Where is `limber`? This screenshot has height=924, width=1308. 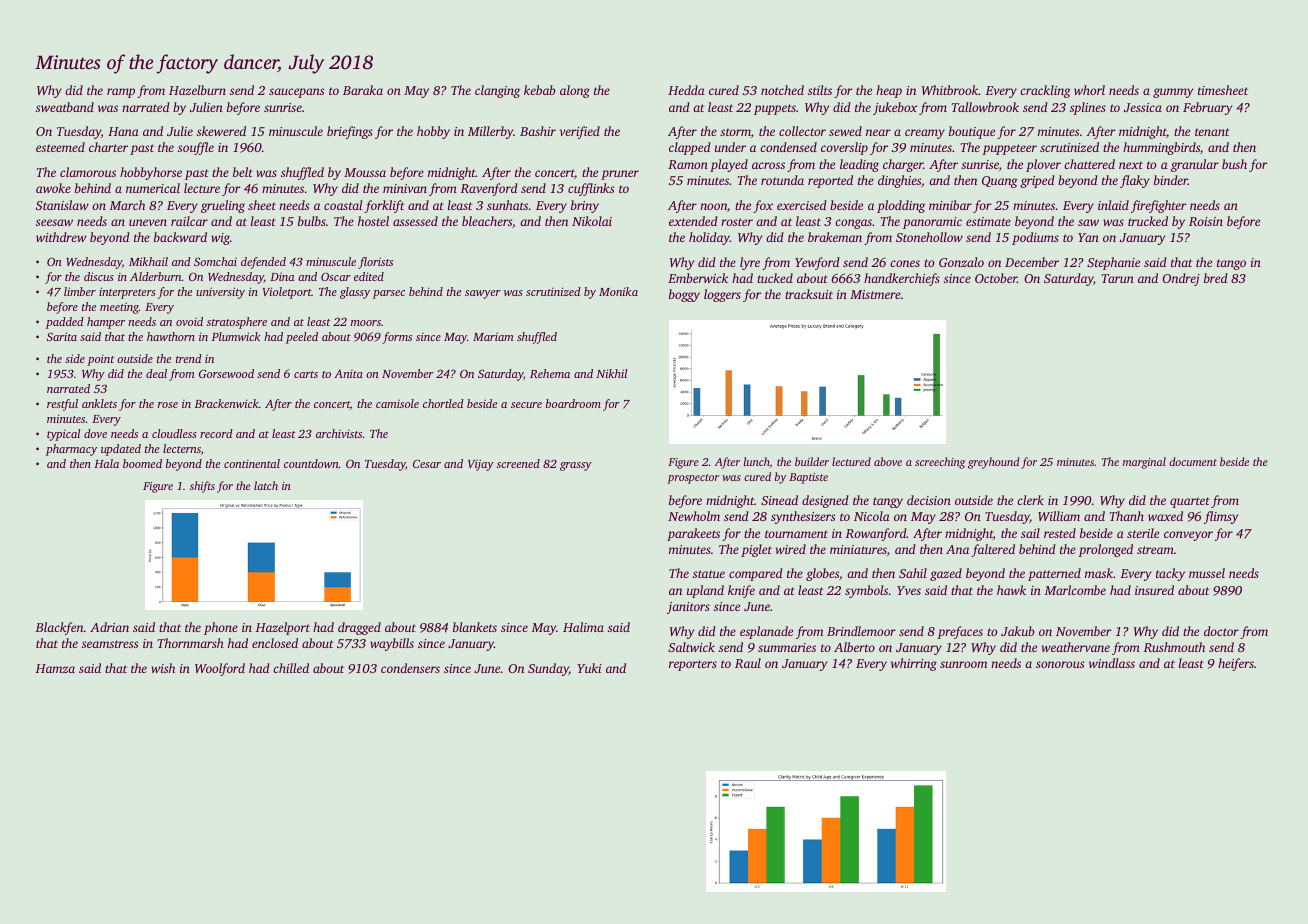
limber is located at coordinates (80, 291).
